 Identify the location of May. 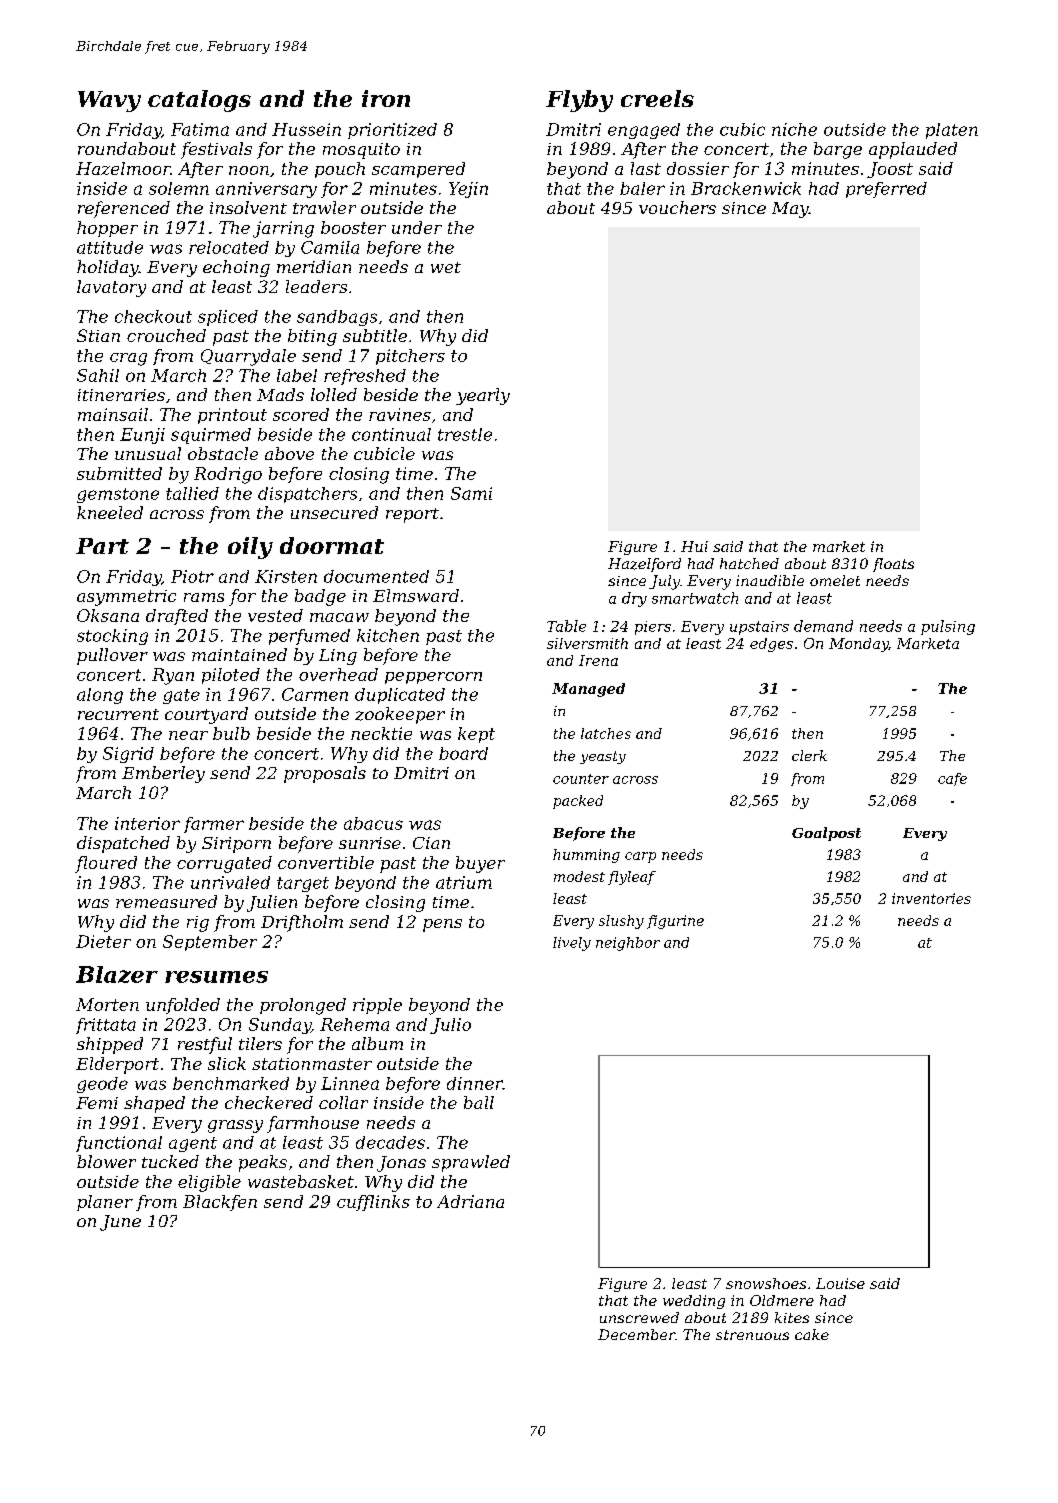
(790, 210).
